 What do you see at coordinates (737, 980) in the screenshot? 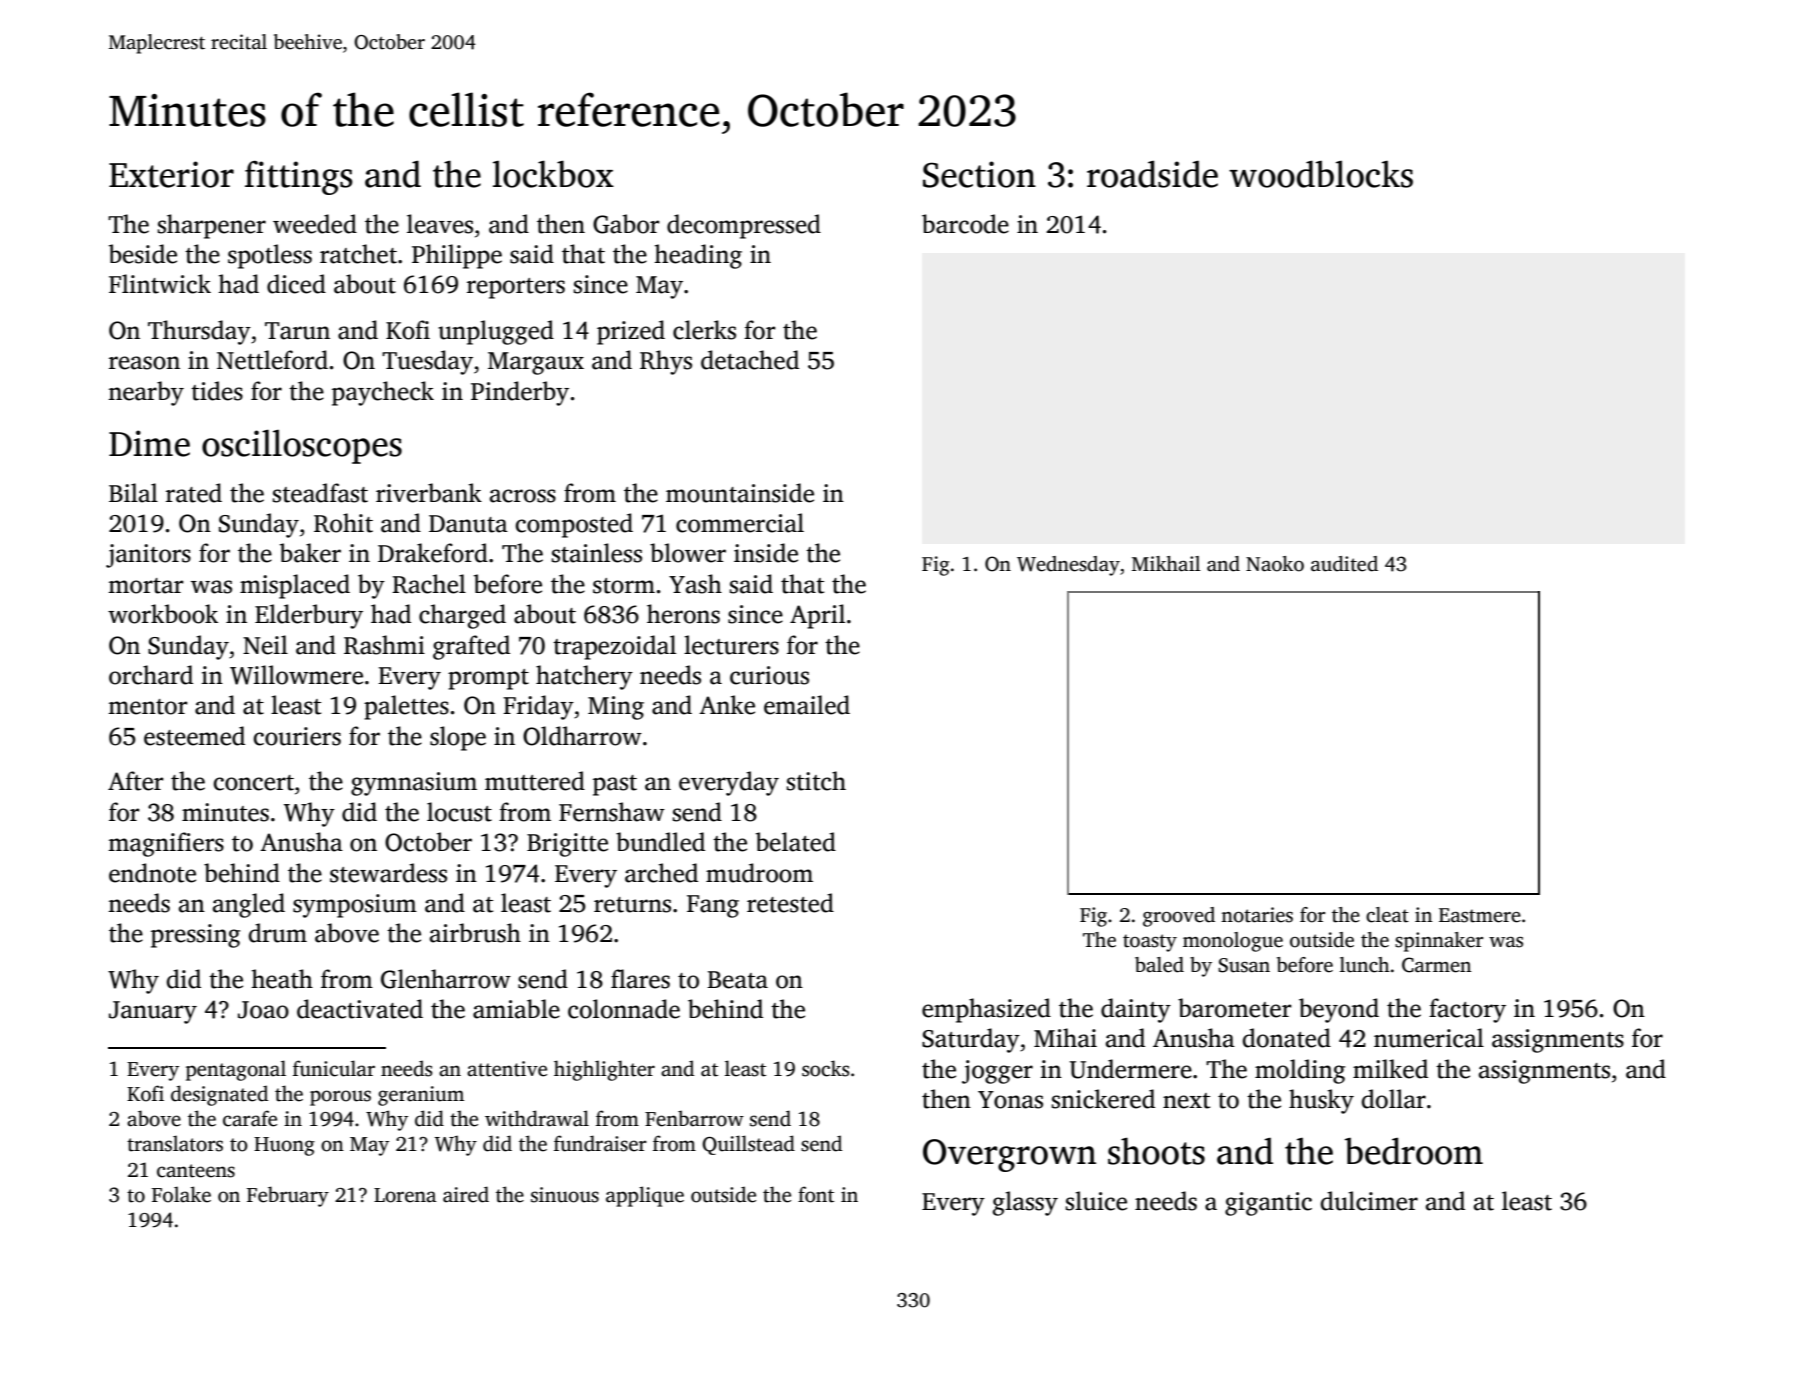
I see `Beata` at bounding box center [737, 980].
